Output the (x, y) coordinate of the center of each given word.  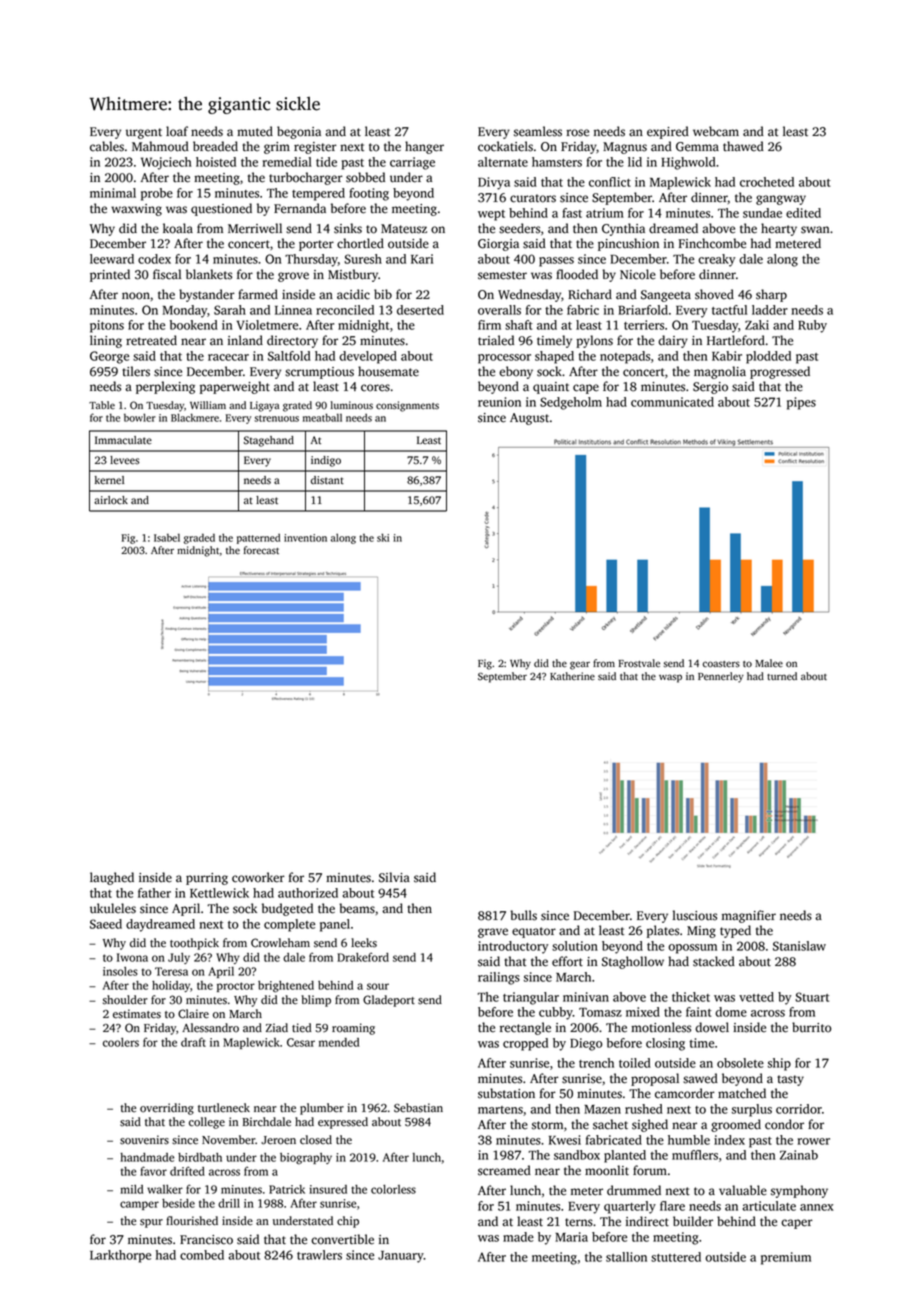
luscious (694, 915)
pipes (801, 403)
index (729, 1140)
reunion (499, 402)
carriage (412, 163)
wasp (670, 678)
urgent (144, 133)
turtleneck (224, 1108)
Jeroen (278, 1140)
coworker (258, 877)
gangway (781, 200)
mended (339, 1042)
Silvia (394, 877)
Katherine (572, 676)
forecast (261, 550)
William (208, 405)
